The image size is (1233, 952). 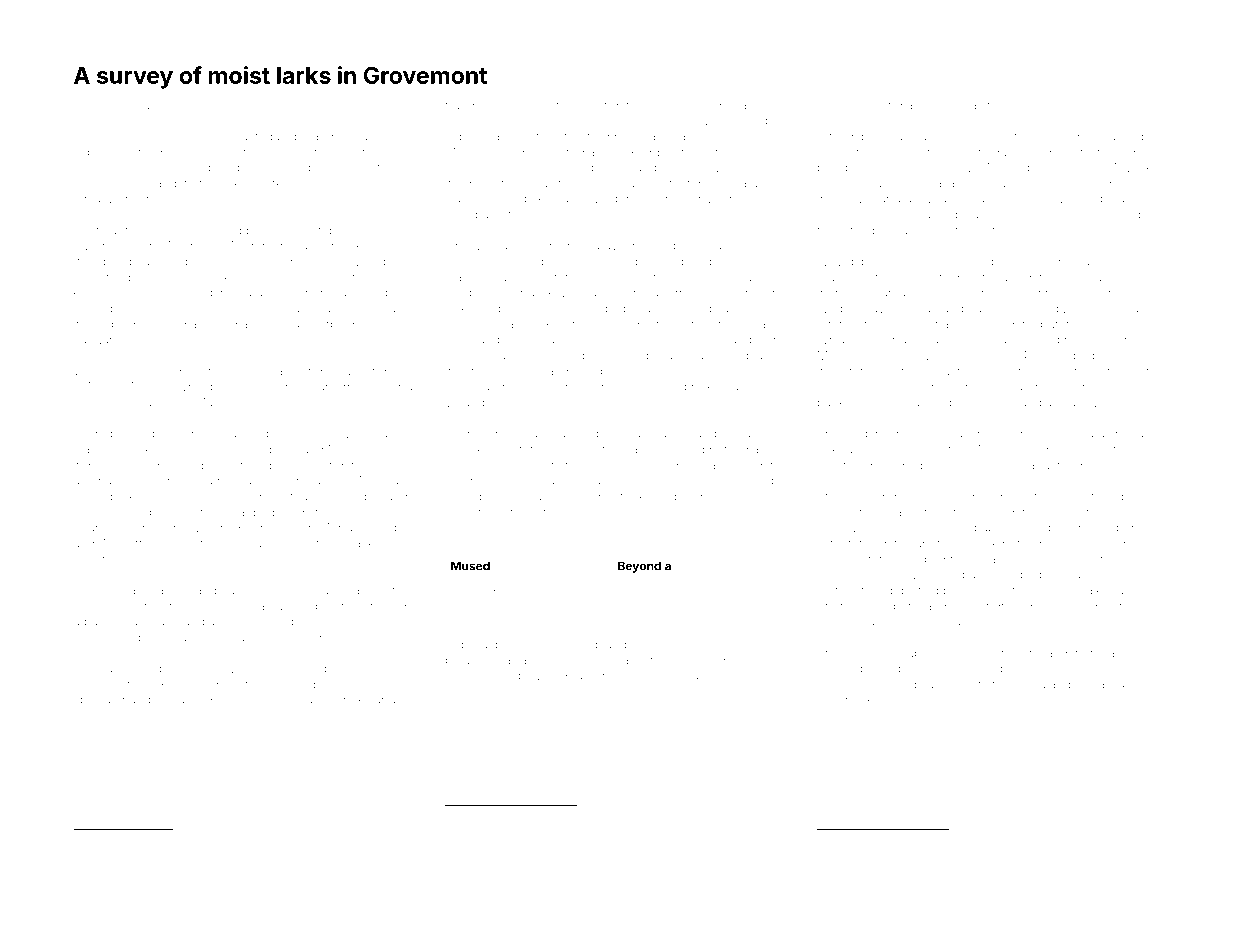 What do you see at coordinates (607, 645) in the image?
I see `upland` at bounding box center [607, 645].
